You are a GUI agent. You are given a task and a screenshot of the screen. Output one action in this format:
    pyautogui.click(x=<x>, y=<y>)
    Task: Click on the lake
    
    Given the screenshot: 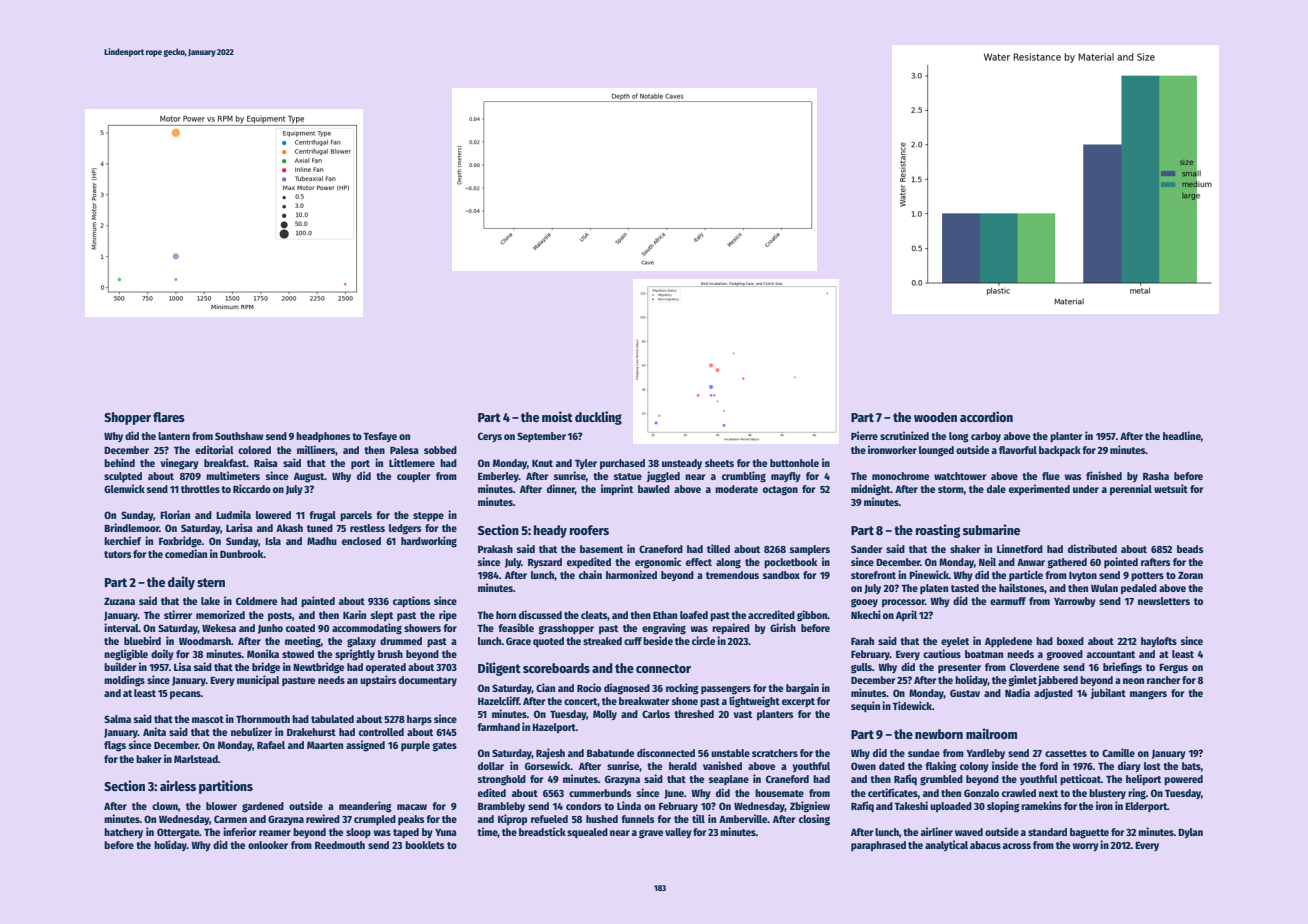 What is the action you would take?
    pyautogui.click(x=210, y=601)
